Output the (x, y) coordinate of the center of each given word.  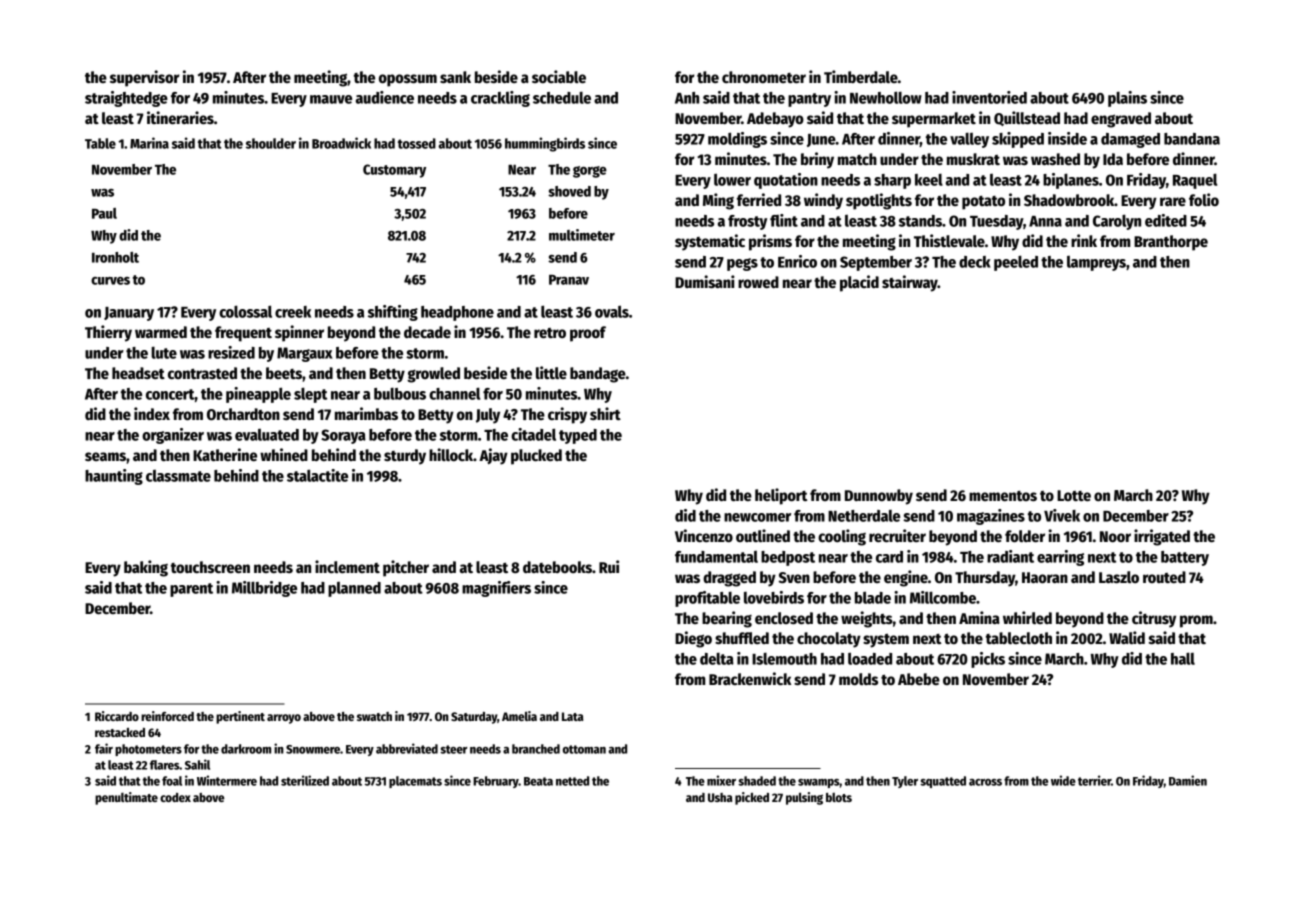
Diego (693, 639)
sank (455, 77)
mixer (721, 780)
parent (191, 590)
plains (1127, 99)
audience (385, 97)
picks (988, 660)
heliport (781, 496)
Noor (1115, 536)
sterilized (305, 780)
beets (284, 373)
